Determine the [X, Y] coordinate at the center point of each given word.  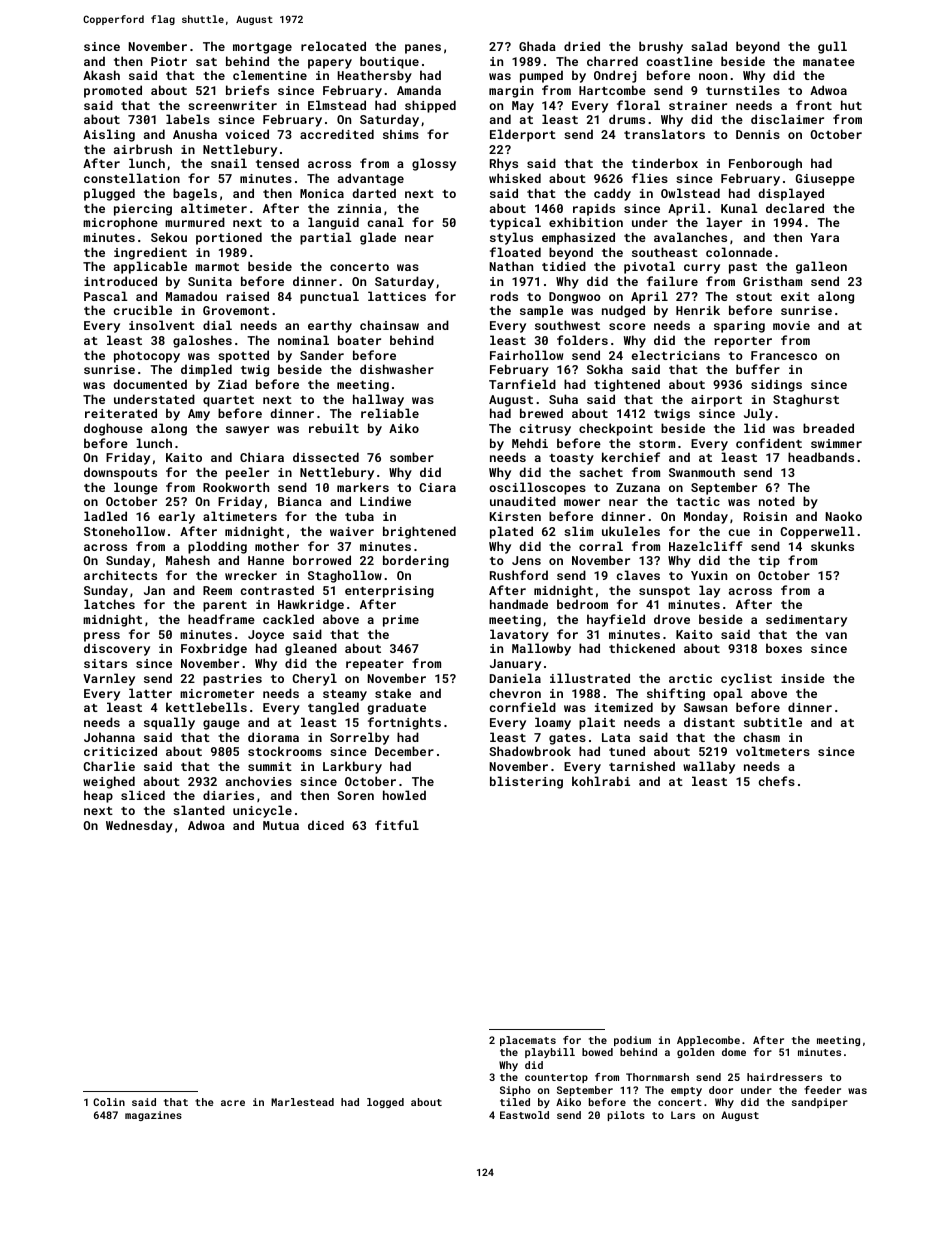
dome [734, 1052]
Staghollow [345, 576]
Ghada [537, 46]
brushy [661, 47]
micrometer [217, 693]
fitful [397, 825]
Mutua [281, 825]
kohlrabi [601, 781]
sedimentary [806, 620]
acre [233, 1103]
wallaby [709, 767]
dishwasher [397, 369]
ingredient [150, 253]
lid [754, 428]
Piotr [169, 61]
